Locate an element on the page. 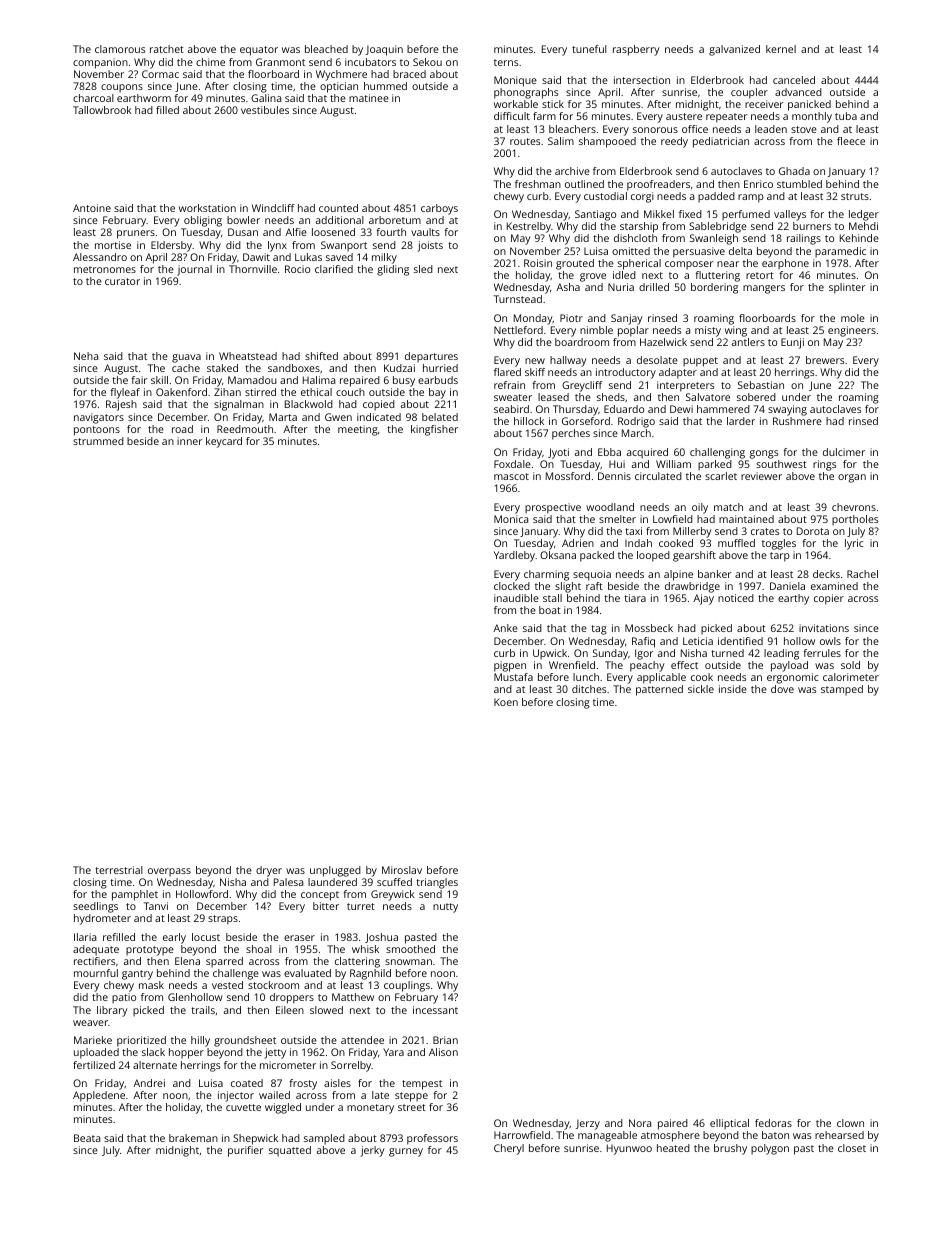 The image size is (952, 1233). clown is located at coordinates (850, 1123).
